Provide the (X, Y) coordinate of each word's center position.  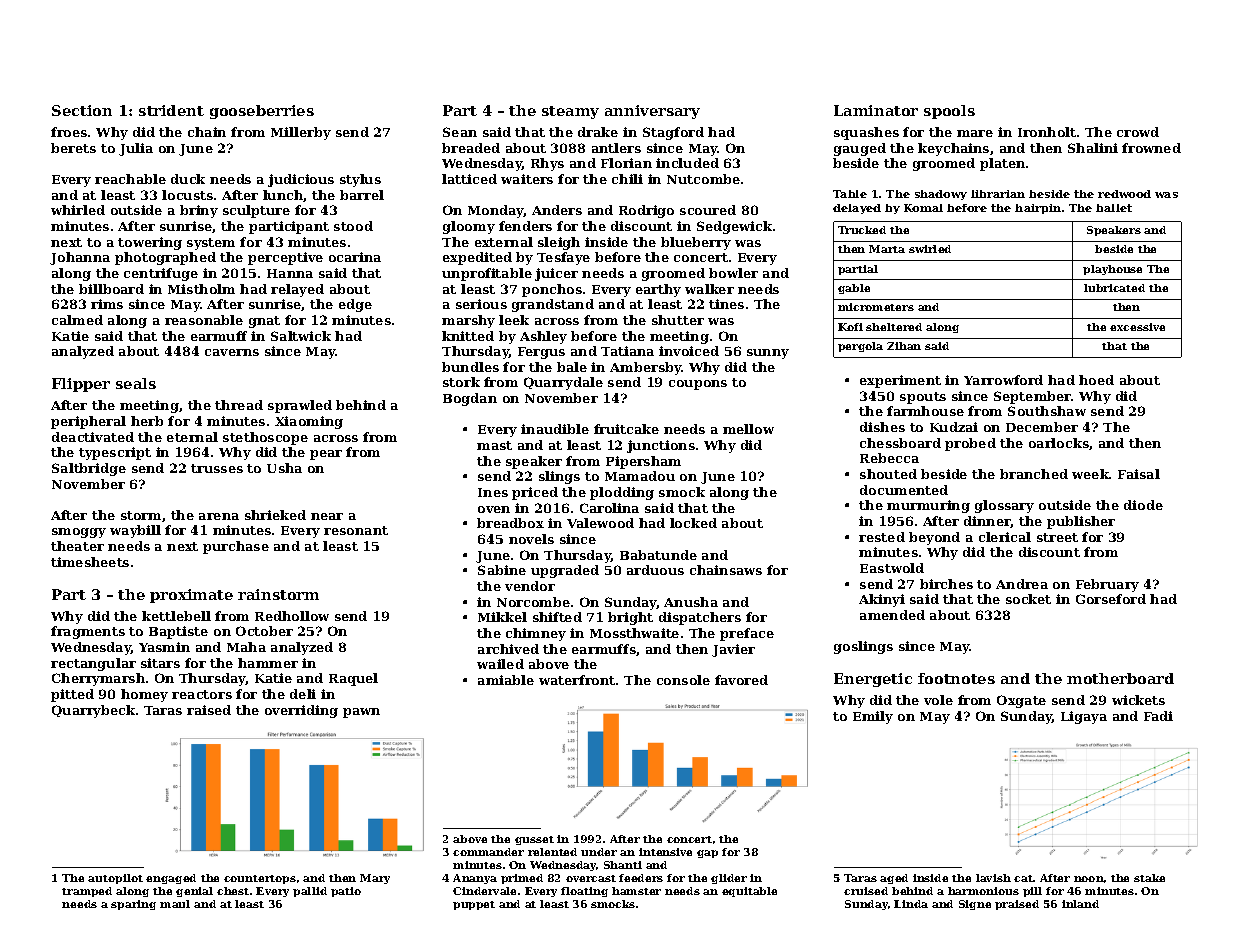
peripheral (88, 422)
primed (522, 879)
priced (535, 493)
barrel (362, 195)
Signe (975, 905)
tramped (87, 892)
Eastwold (892, 568)
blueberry (696, 243)
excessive (1137, 327)
